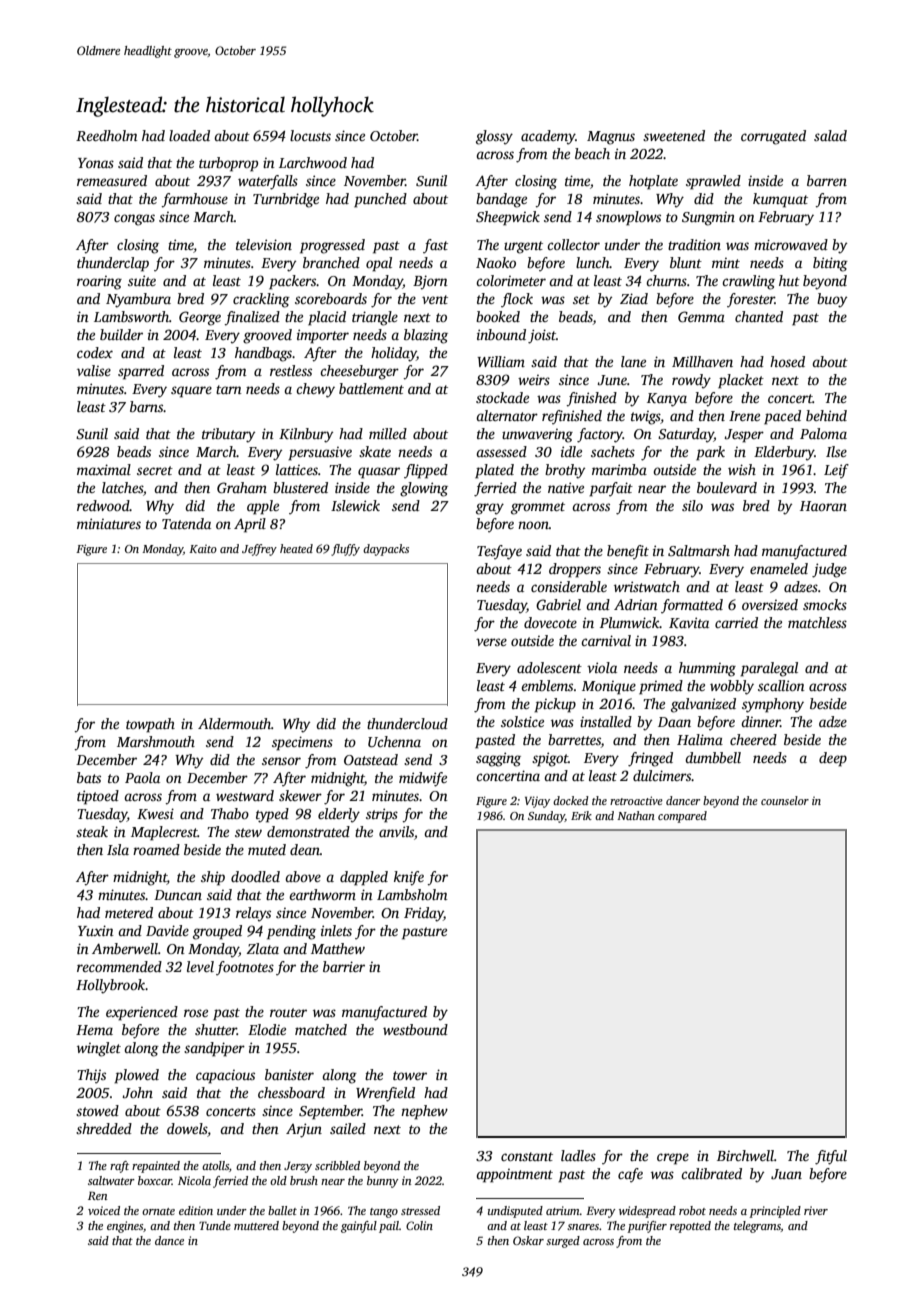 The width and height of the page is (924, 1308). I want to click on Oskar, so click(528, 1240).
